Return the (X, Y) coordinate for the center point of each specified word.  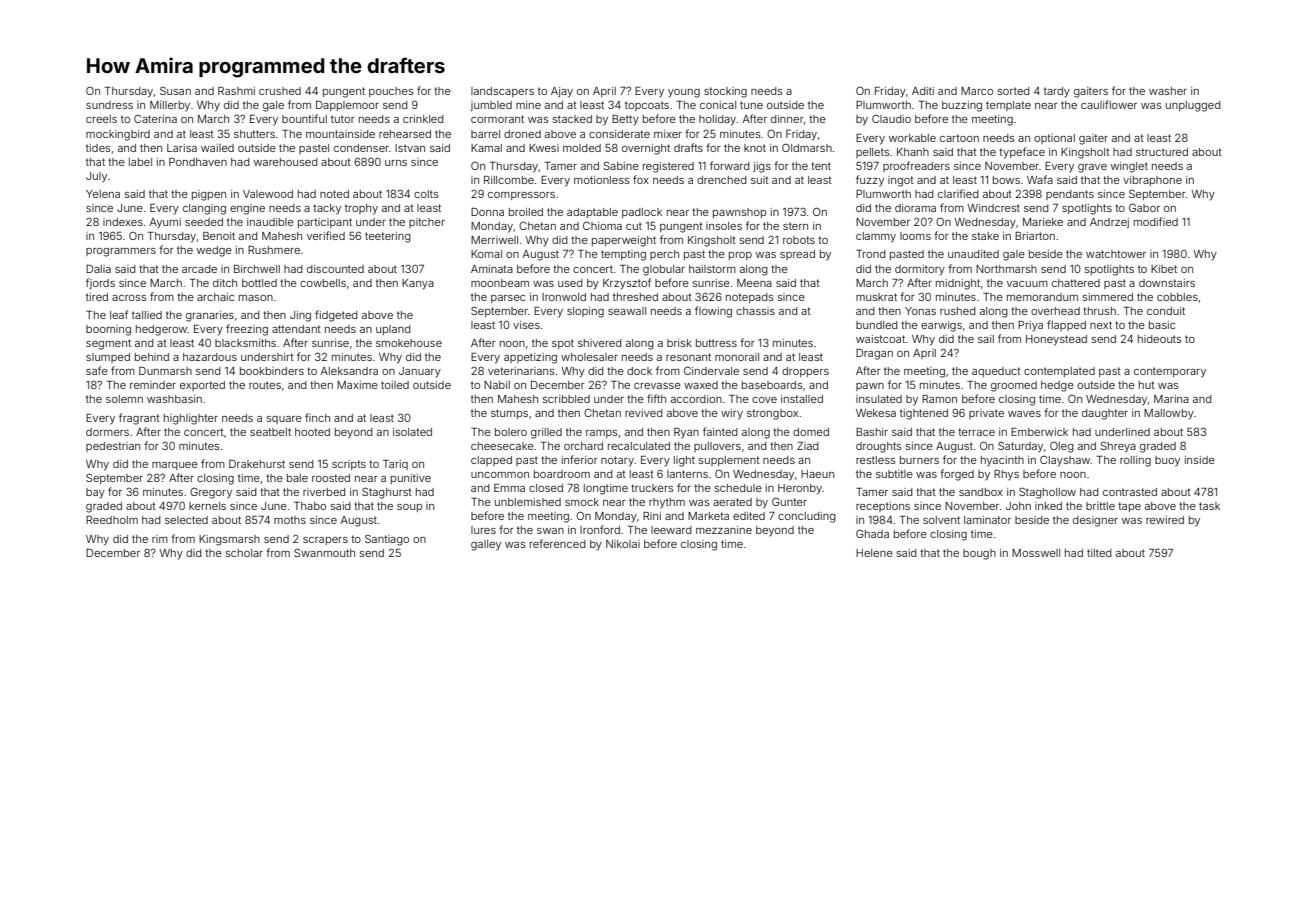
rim (160, 539)
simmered (1108, 297)
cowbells (323, 283)
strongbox (772, 414)
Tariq (395, 465)
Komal (486, 254)
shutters (254, 134)
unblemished (528, 502)
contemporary (1170, 372)
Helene (874, 553)
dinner (787, 119)
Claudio (891, 118)
